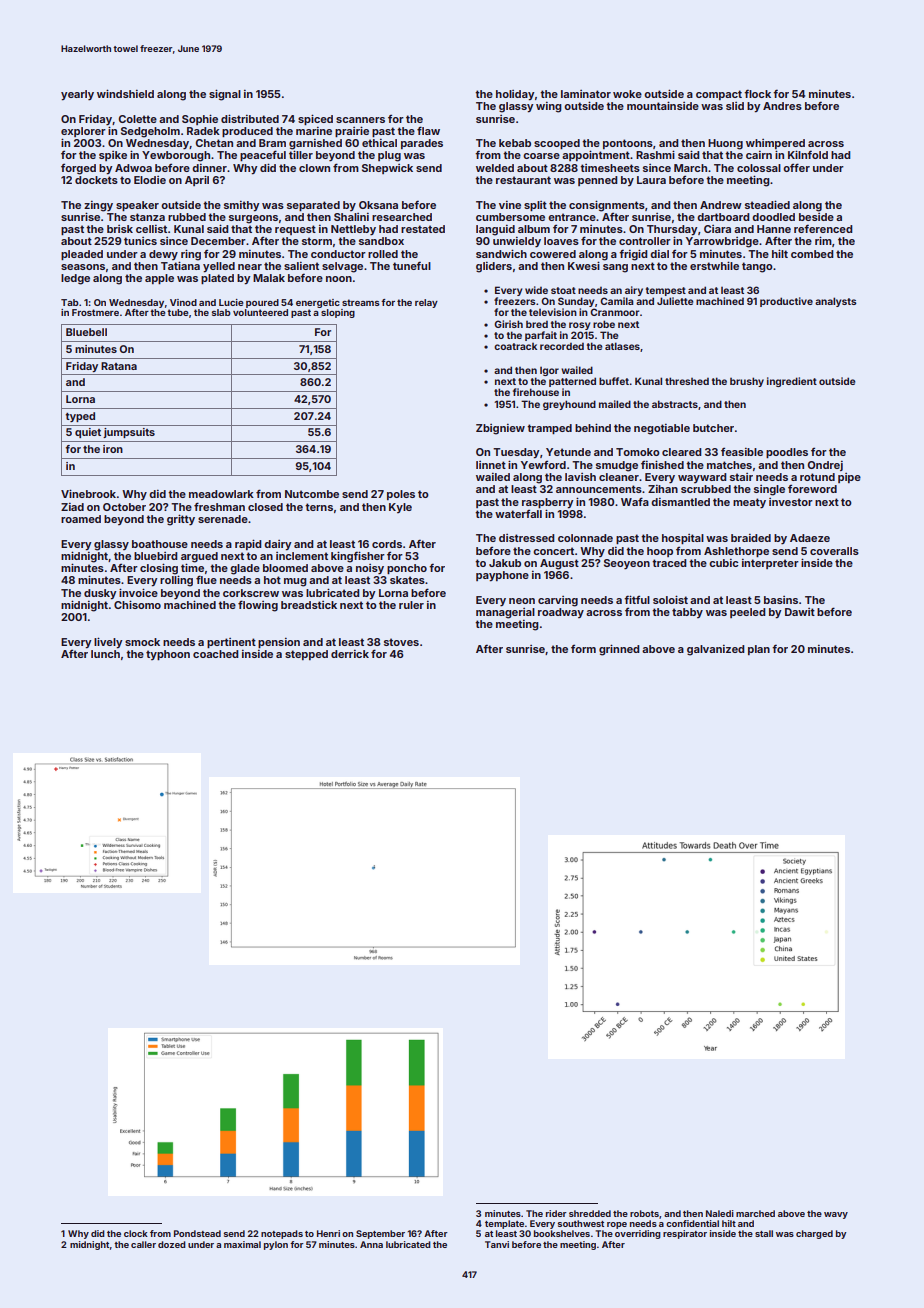  Describe the element at coordinates (328, 1233) in the screenshot. I see `Henri` at that location.
